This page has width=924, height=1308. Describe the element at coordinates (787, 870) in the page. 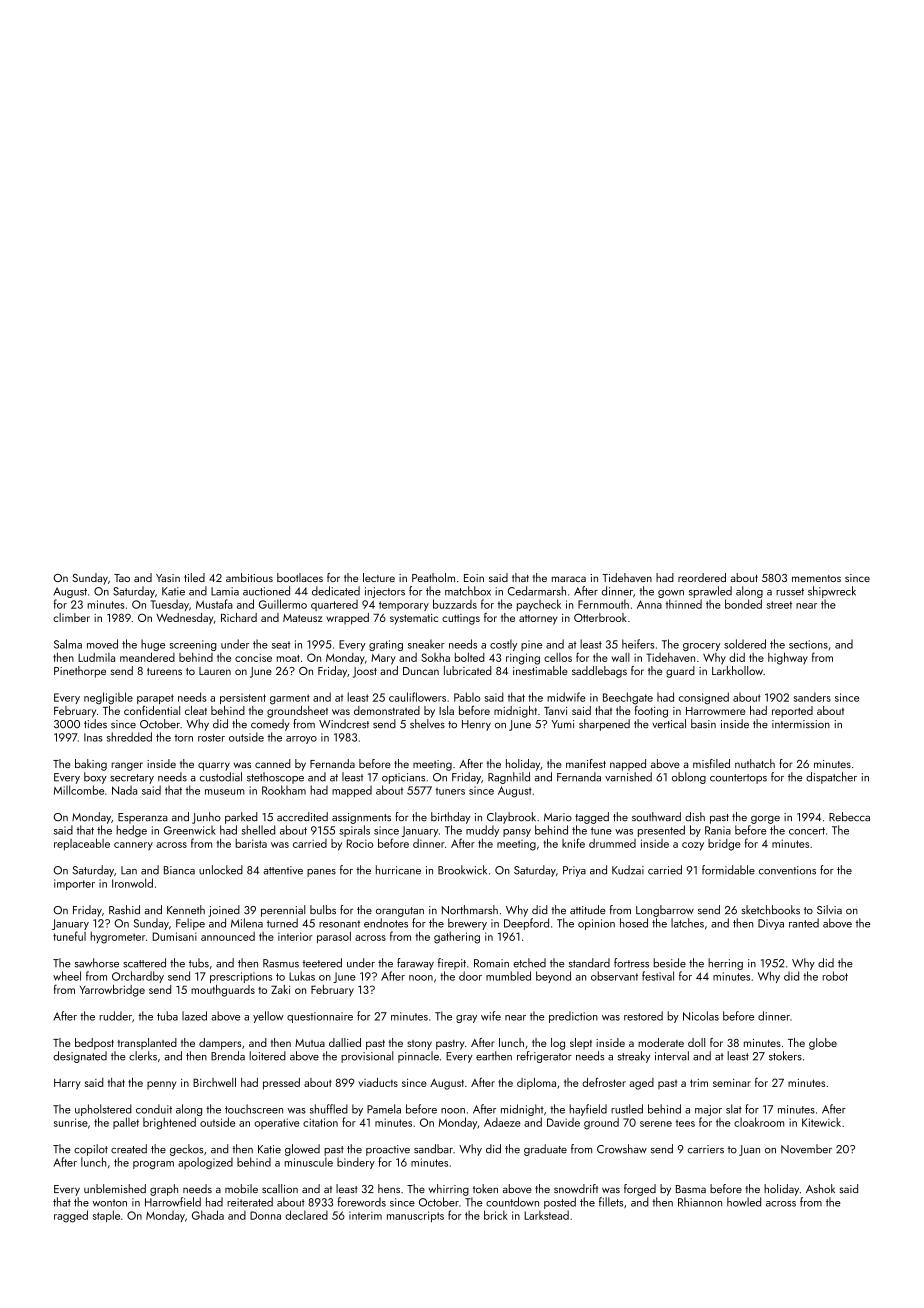

I see `conventions` at that location.
